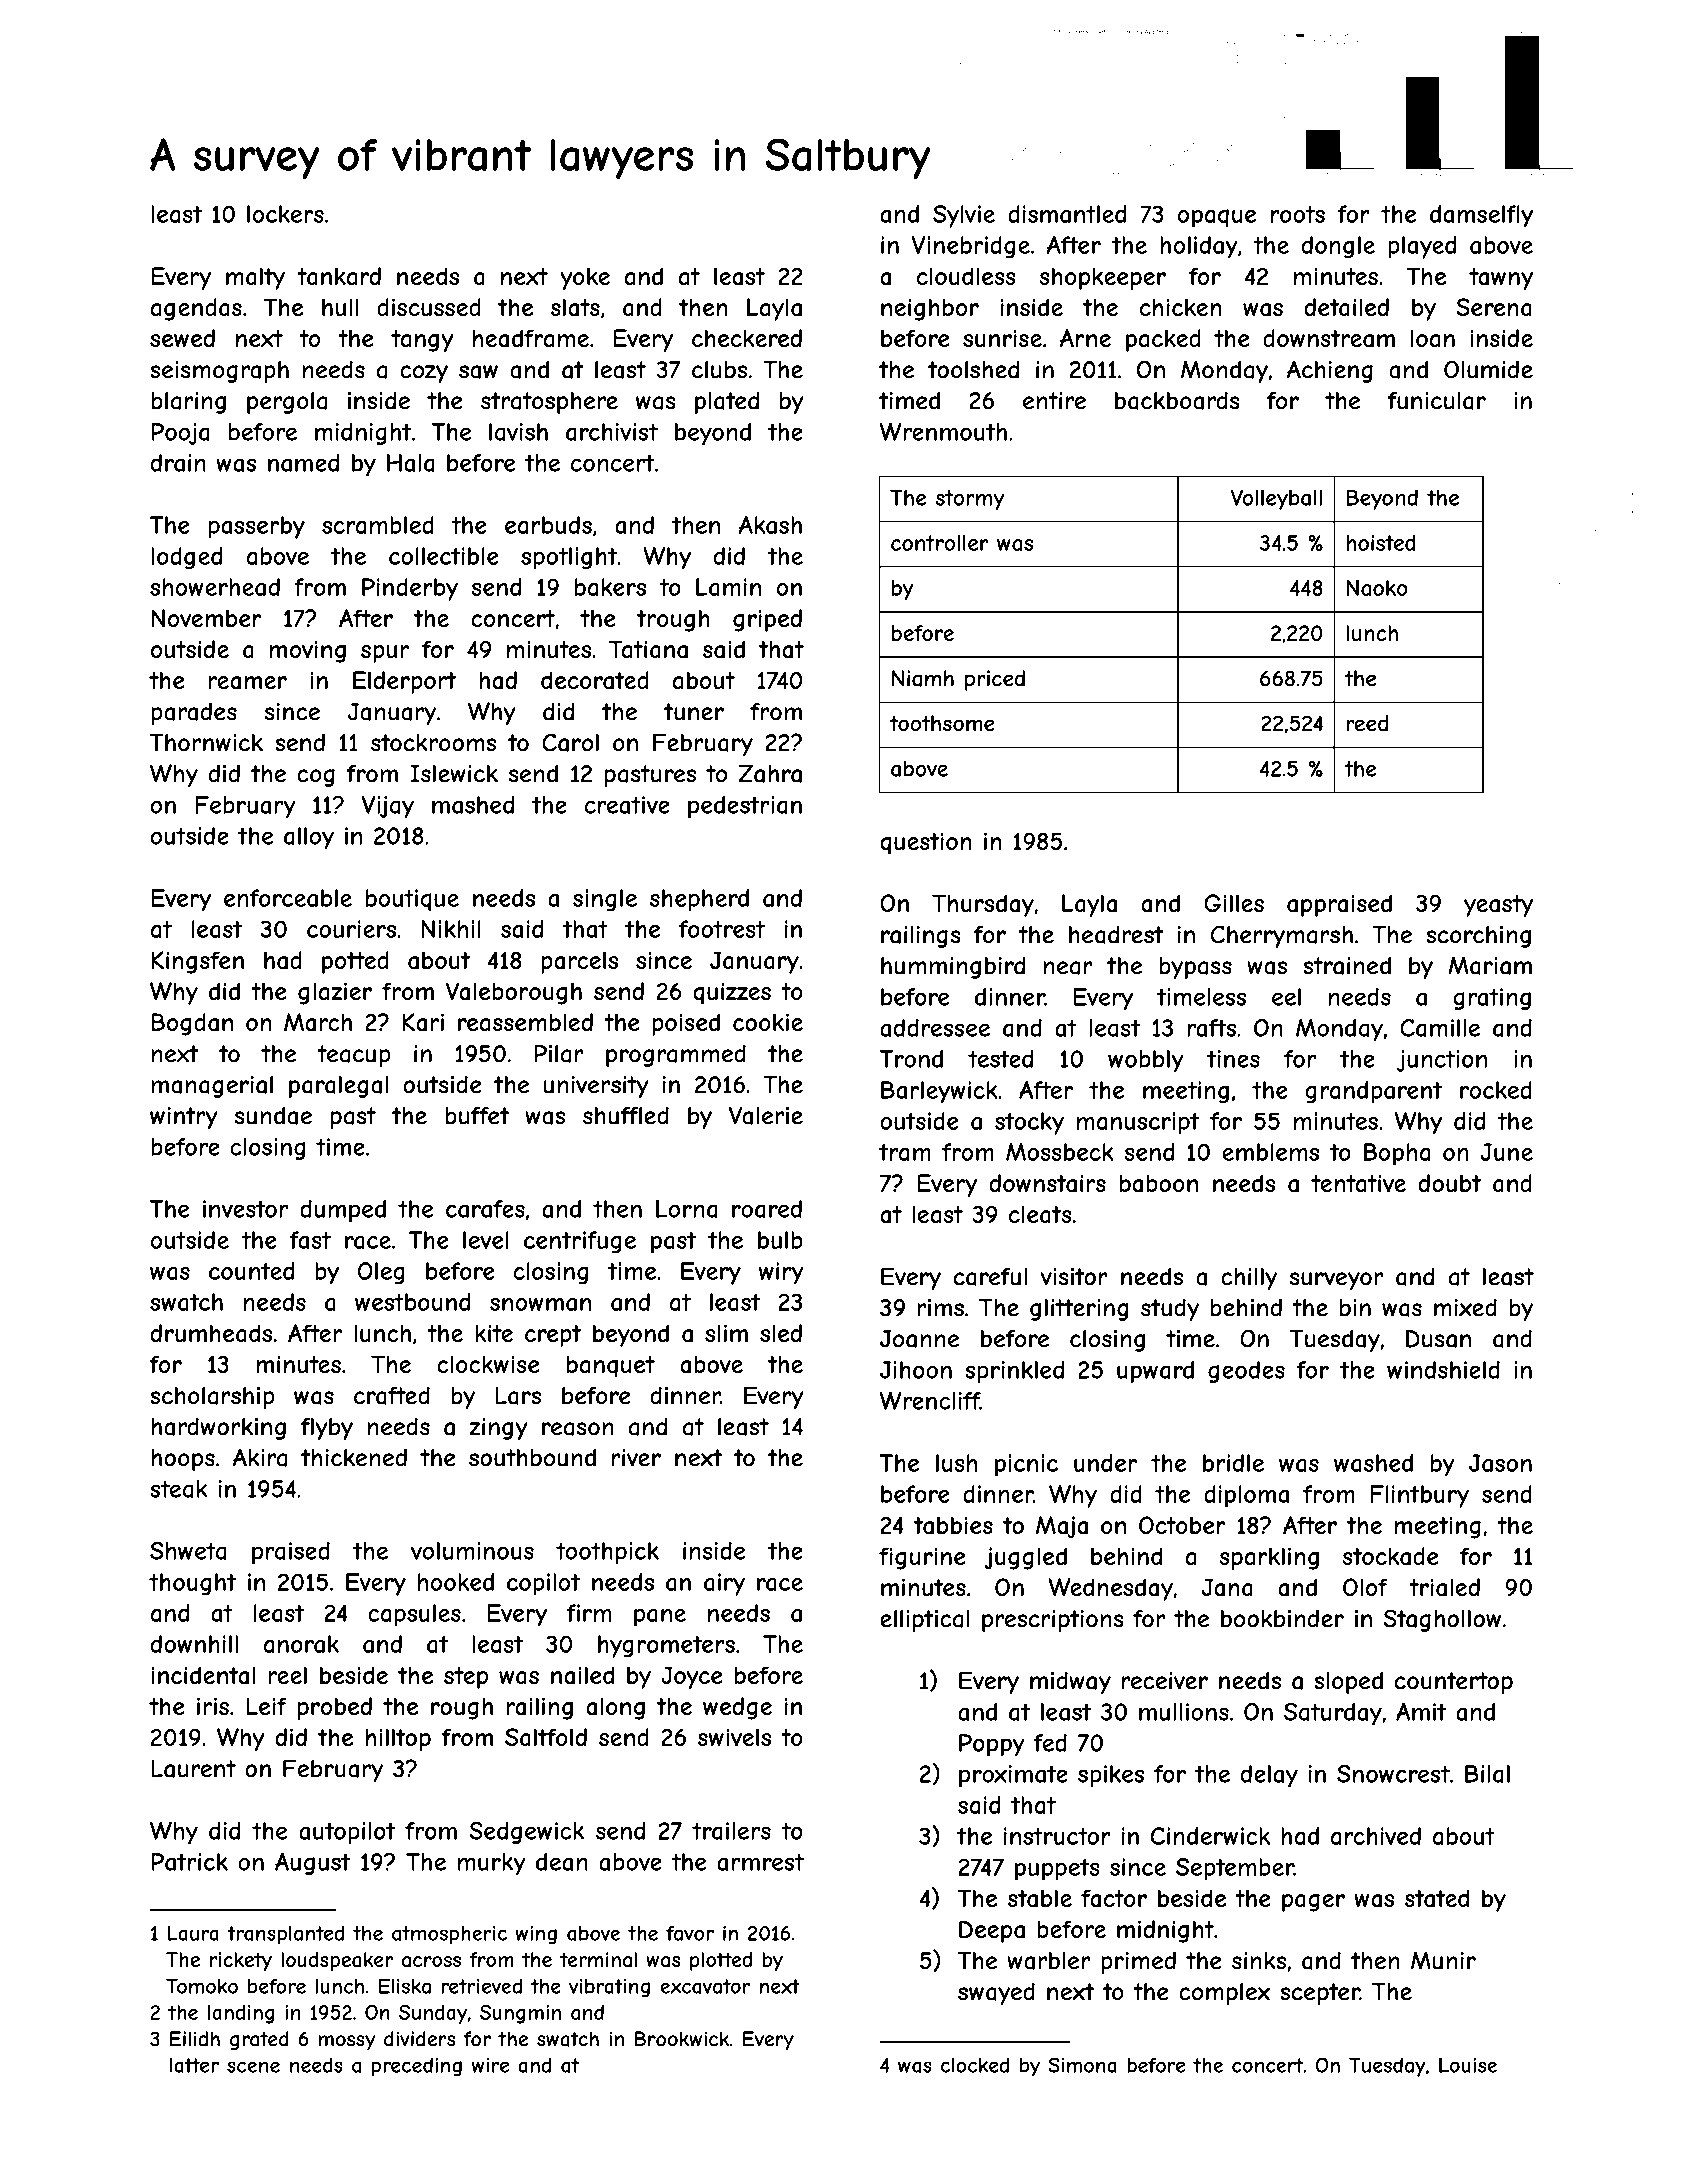 Image resolution: width=1683 pixels, height=2178 pixels. What do you see at coordinates (996, 1993) in the document?
I see `swayed` at bounding box center [996, 1993].
